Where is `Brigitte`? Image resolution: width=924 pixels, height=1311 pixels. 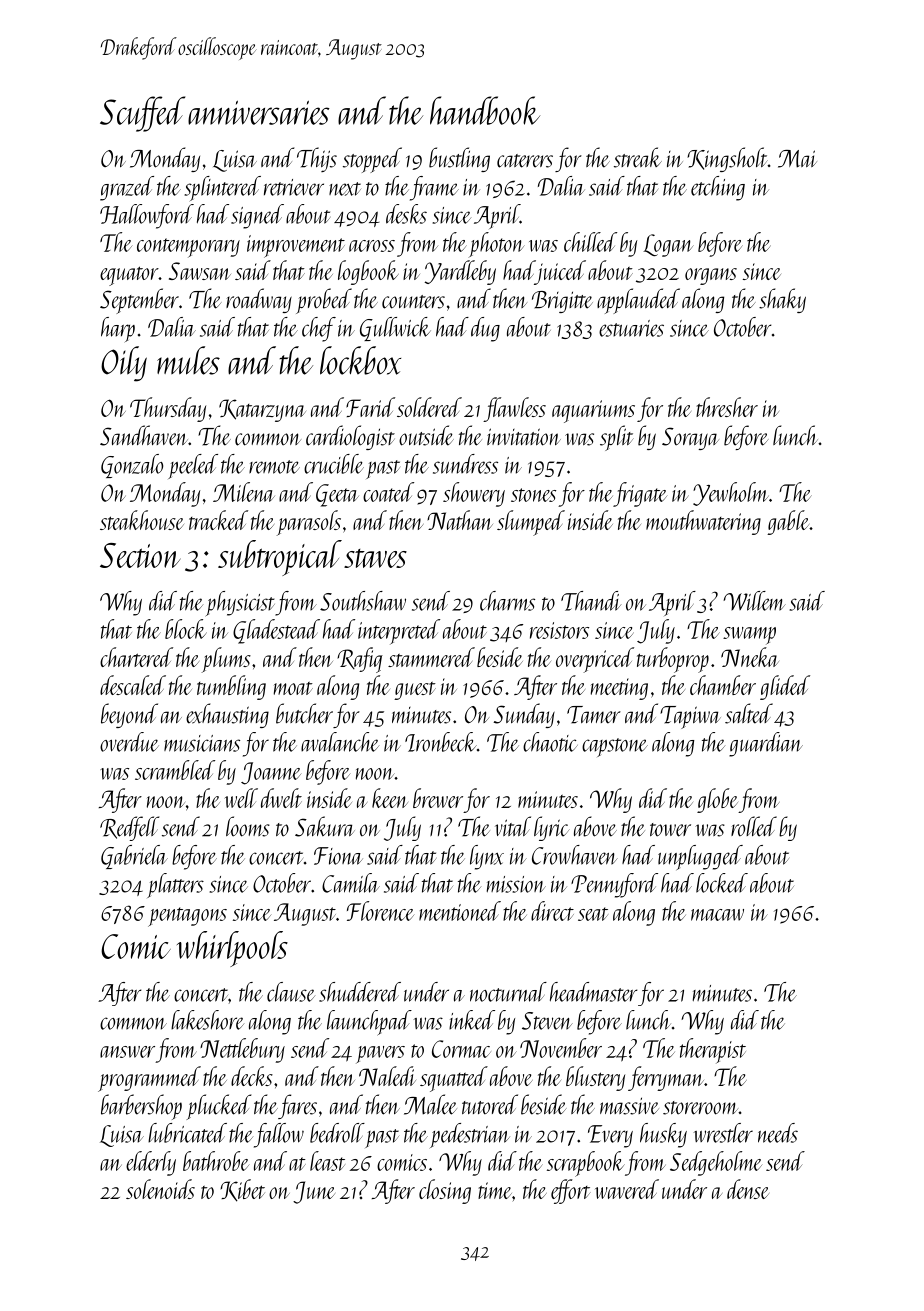 Brigitte is located at coordinates (562, 302).
